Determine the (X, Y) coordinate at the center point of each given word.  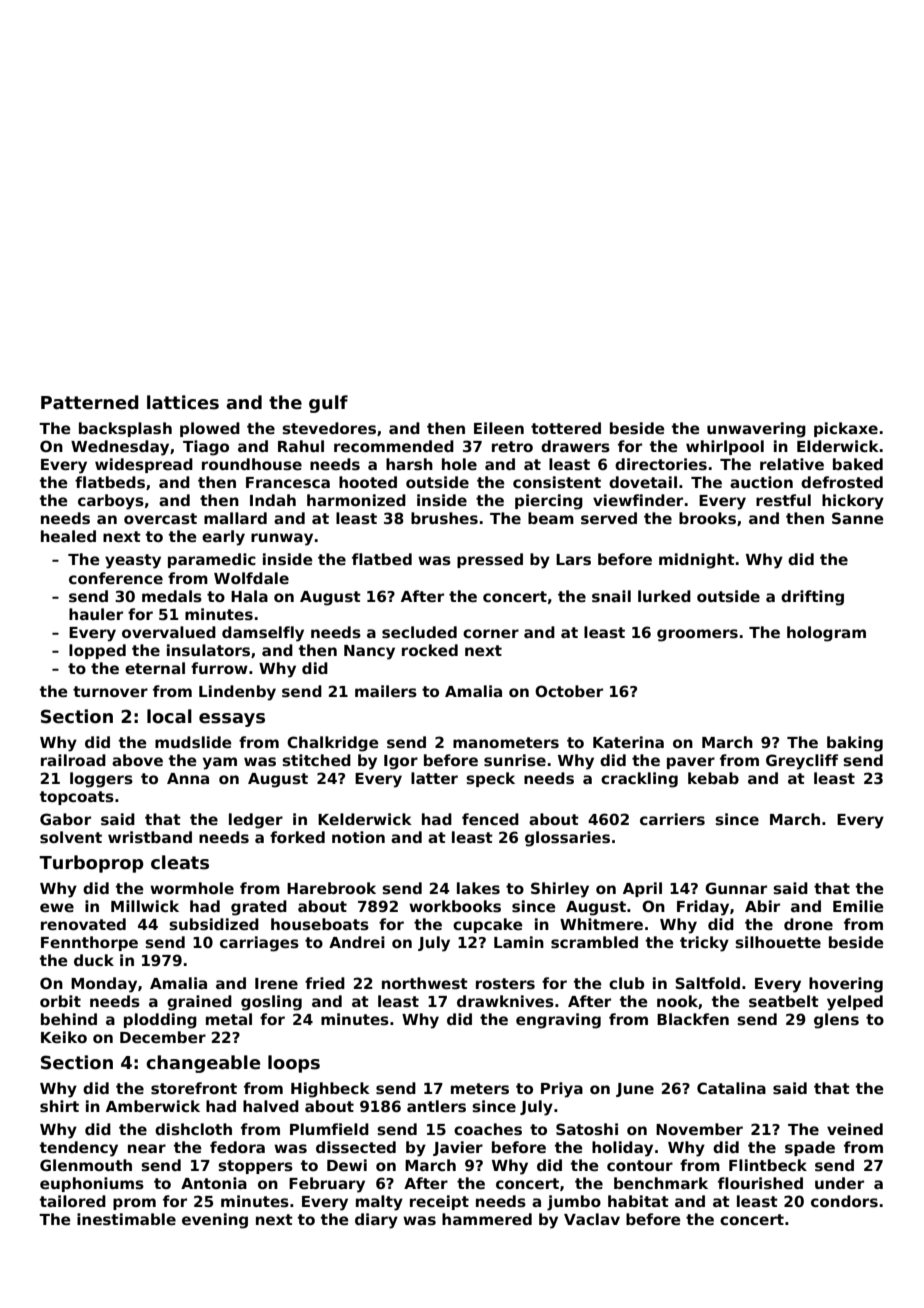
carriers (672, 819)
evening (215, 1221)
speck (490, 779)
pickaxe (846, 429)
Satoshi (587, 1129)
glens (836, 1021)
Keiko (64, 1037)
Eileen (499, 428)
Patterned (90, 402)
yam (220, 763)
